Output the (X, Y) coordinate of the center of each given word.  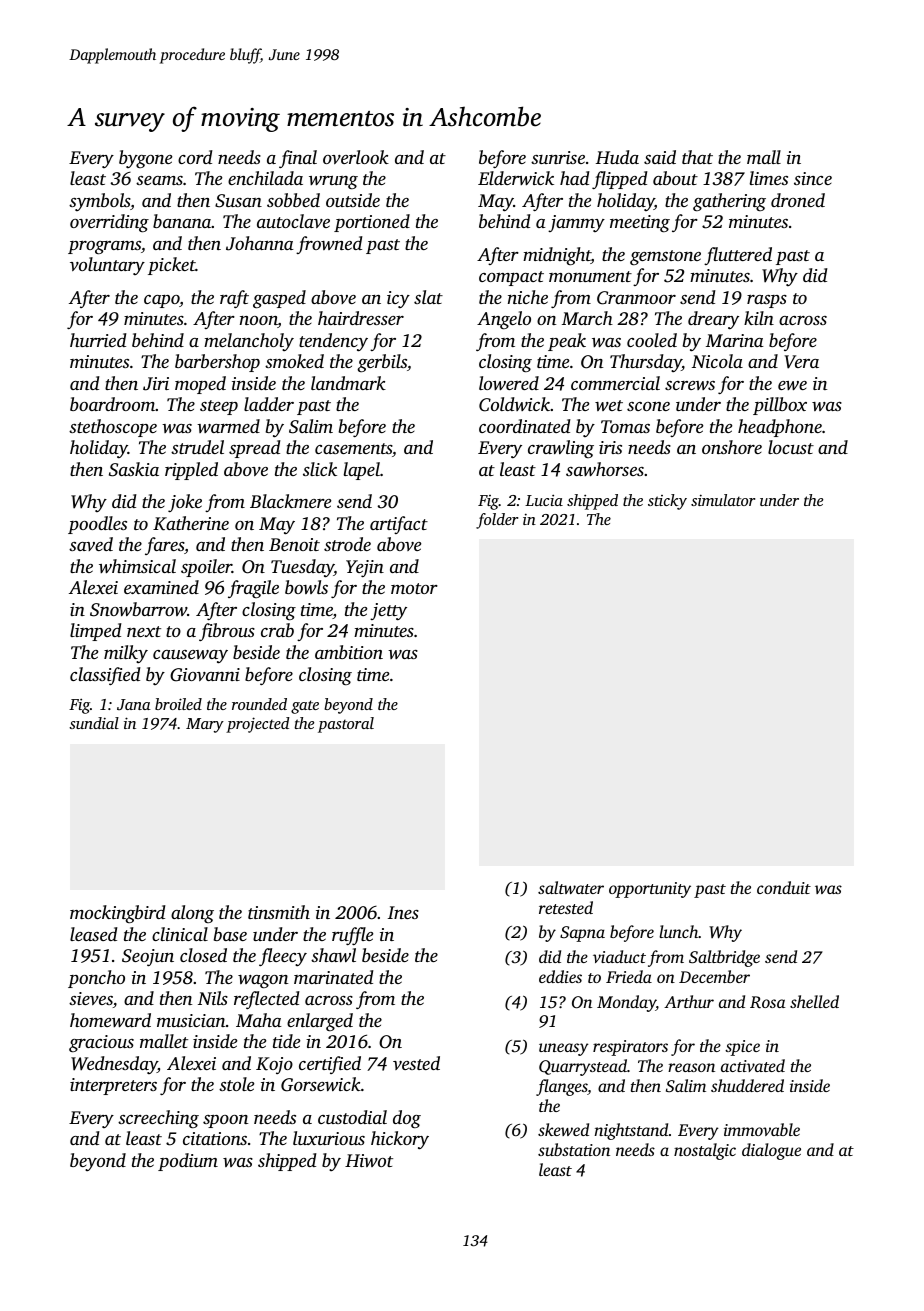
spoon (225, 1121)
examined (161, 587)
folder (497, 521)
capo (161, 301)
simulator (723, 500)
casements (353, 448)
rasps (767, 301)
